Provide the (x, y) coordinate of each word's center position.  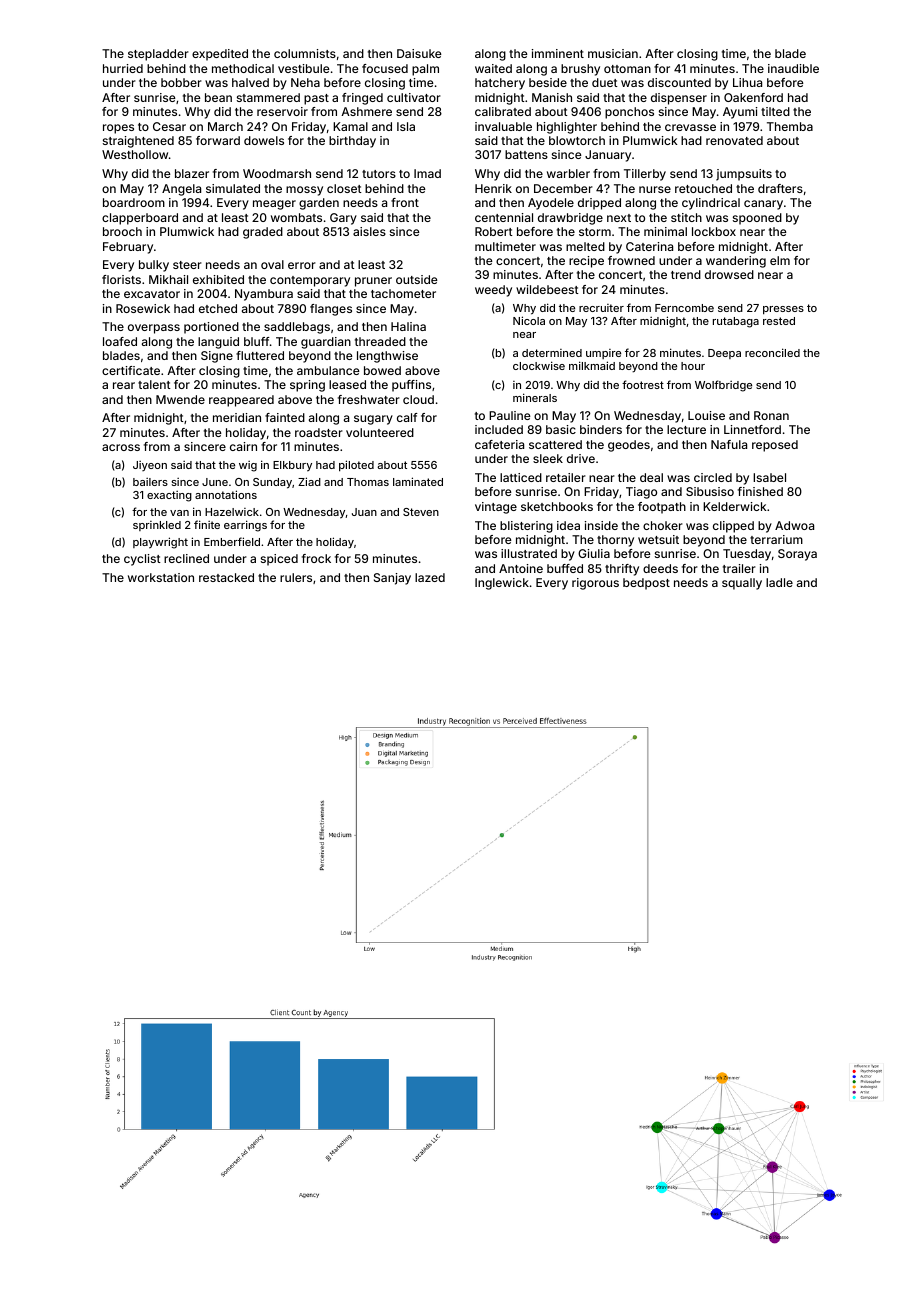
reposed (775, 446)
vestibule (304, 68)
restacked (226, 577)
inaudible (793, 68)
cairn (243, 446)
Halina (408, 326)
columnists (305, 53)
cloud (418, 399)
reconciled (772, 352)
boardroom (134, 202)
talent (154, 384)
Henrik (493, 188)
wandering (736, 262)
